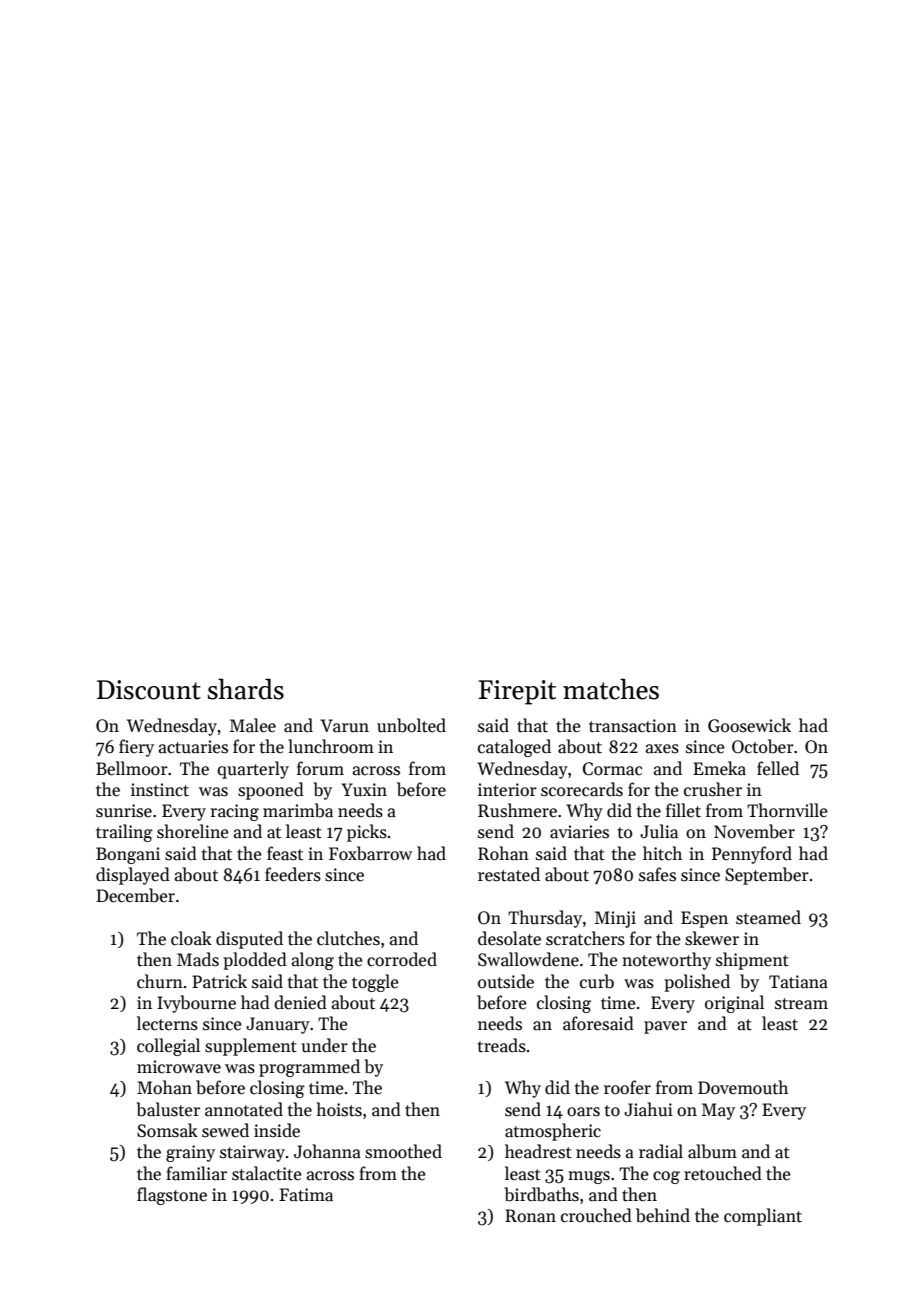  What do you see at coordinates (585, 938) in the screenshot?
I see `scratchers` at bounding box center [585, 938].
